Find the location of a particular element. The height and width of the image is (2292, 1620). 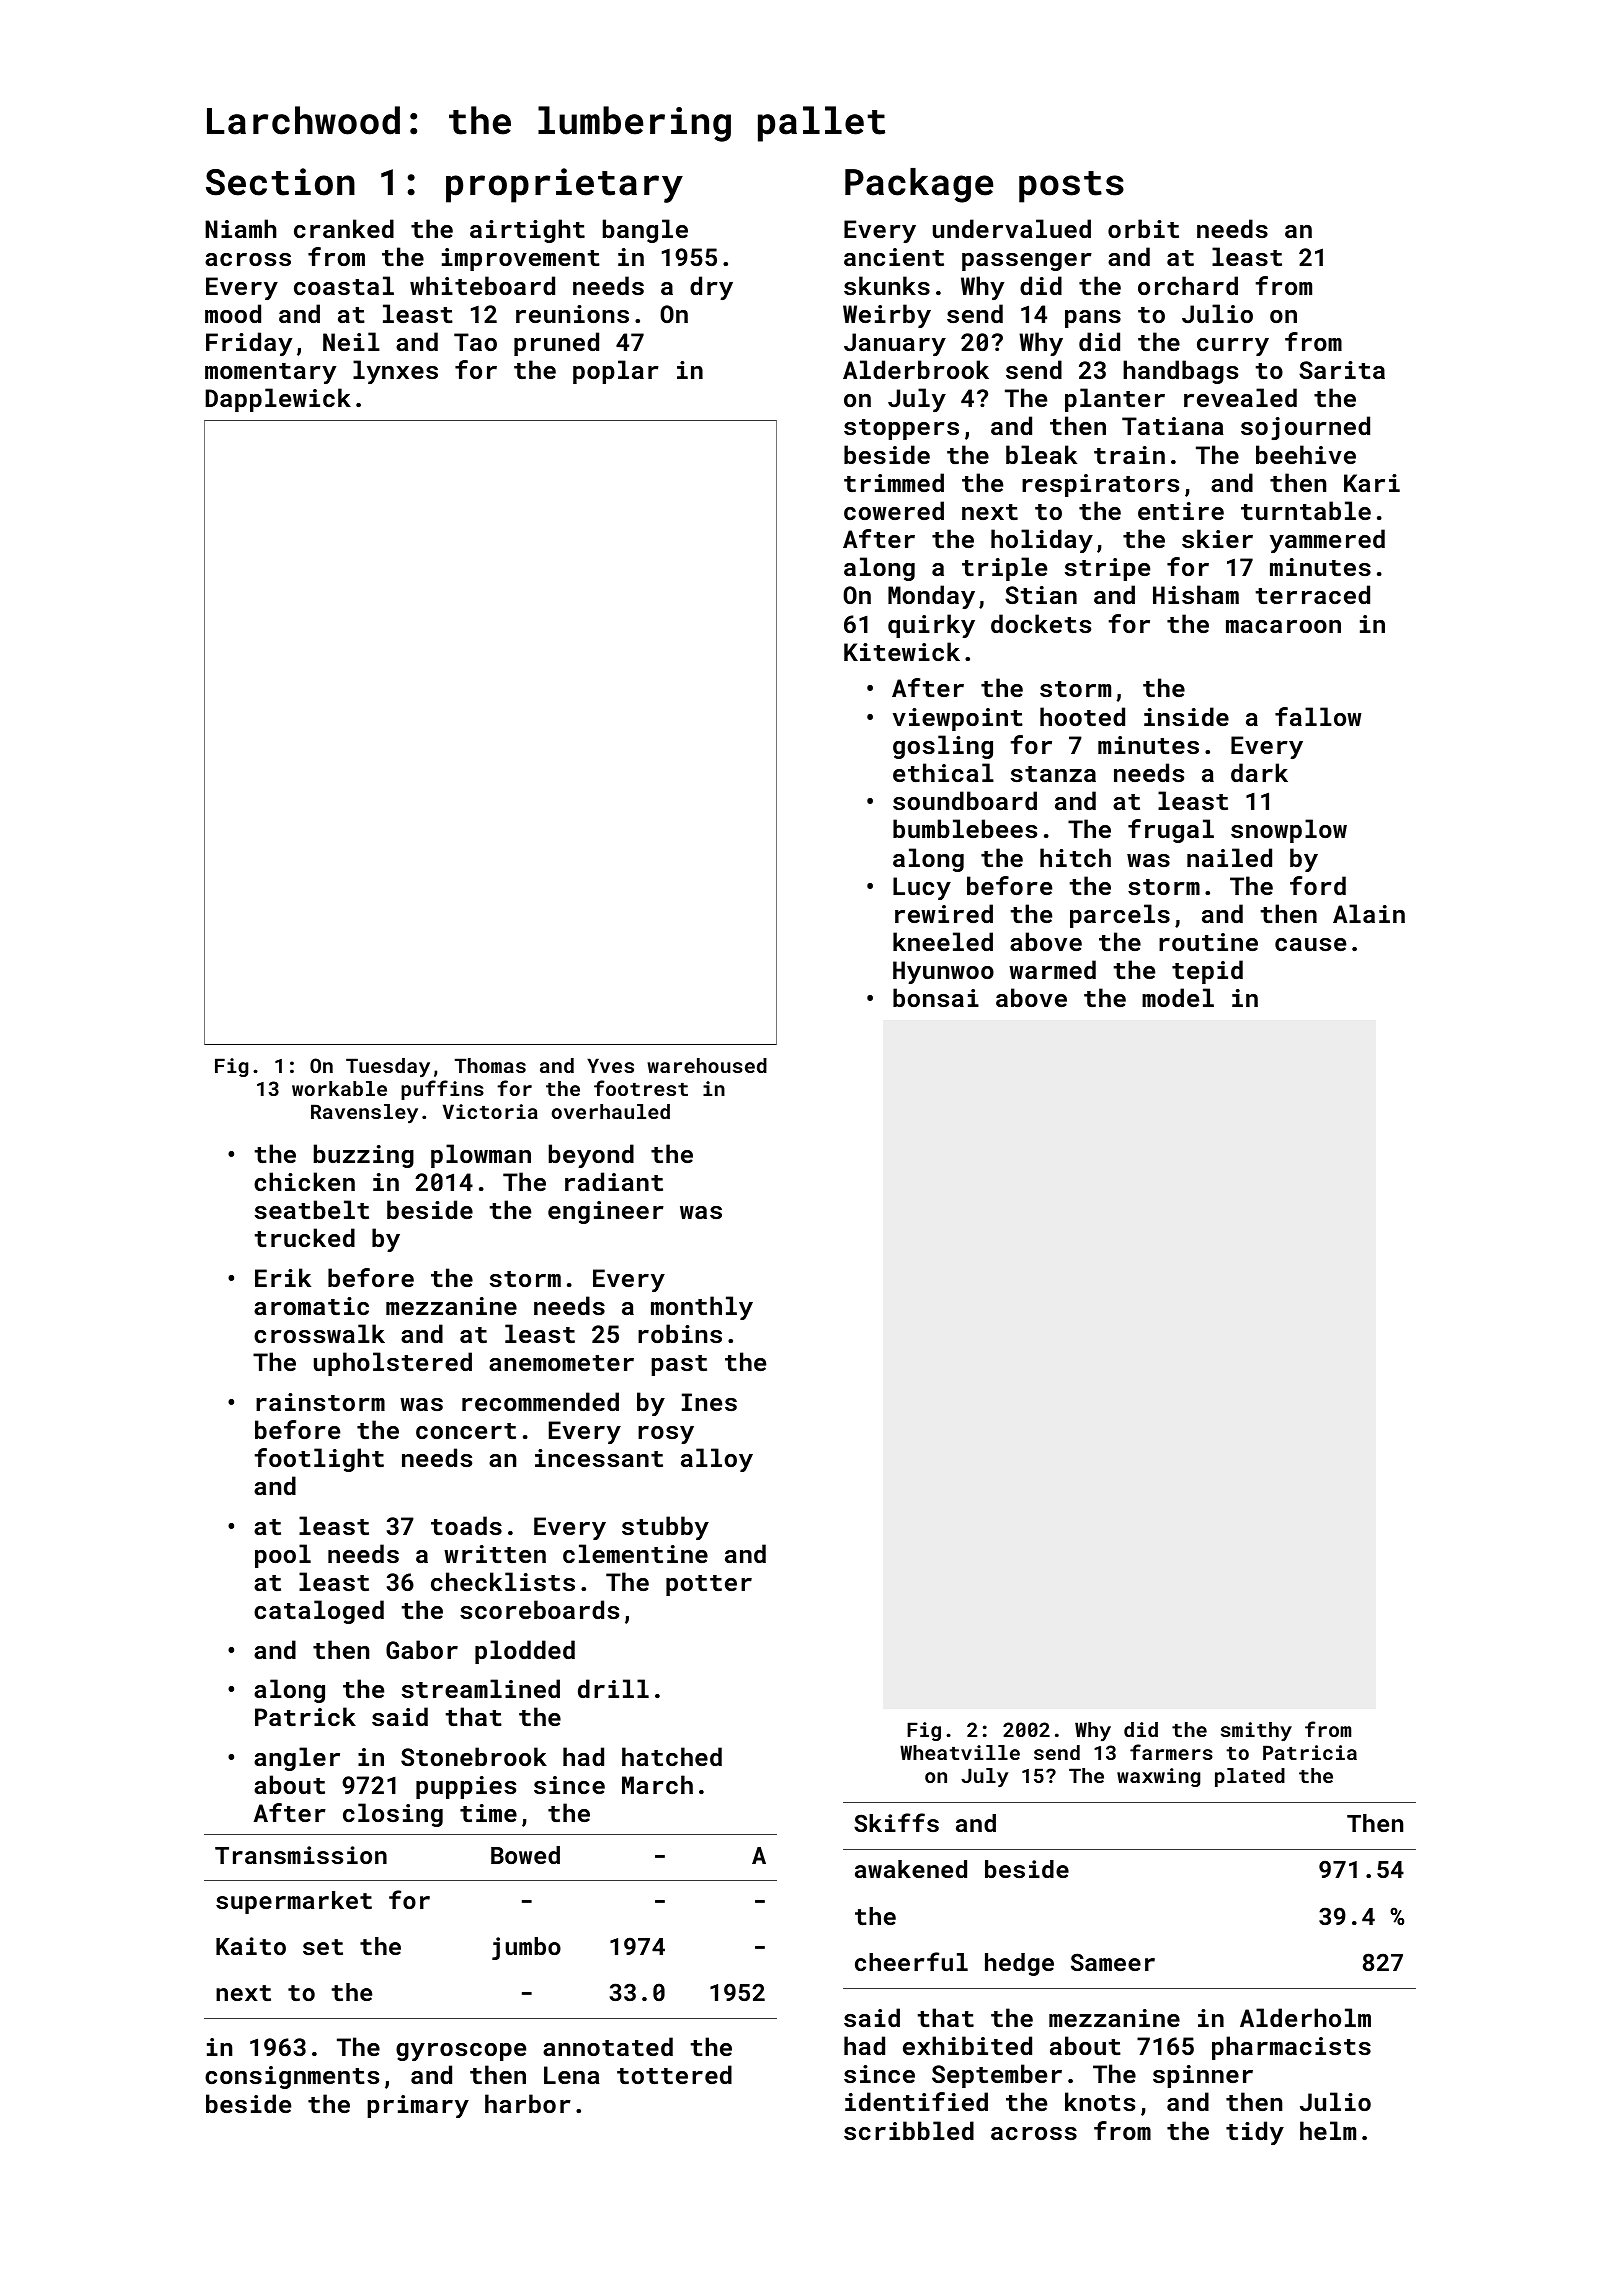

Patricia is located at coordinates (1310, 1752).
